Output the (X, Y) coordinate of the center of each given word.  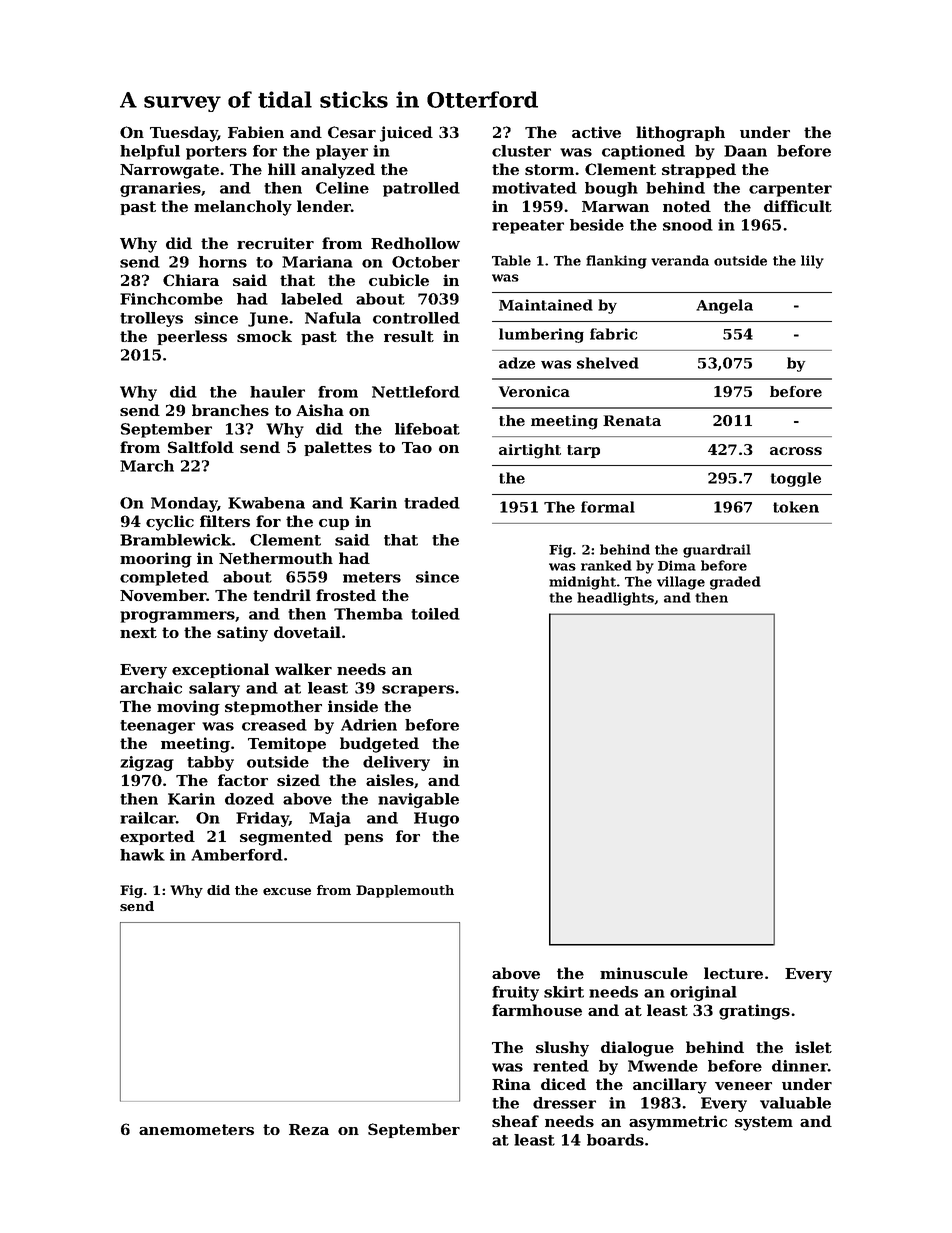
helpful (150, 152)
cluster (521, 151)
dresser (564, 1103)
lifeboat (427, 429)
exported (157, 837)
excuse (287, 891)
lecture (733, 973)
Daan (745, 151)
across (796, 451)
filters (225, 521)
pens (363, 839)
